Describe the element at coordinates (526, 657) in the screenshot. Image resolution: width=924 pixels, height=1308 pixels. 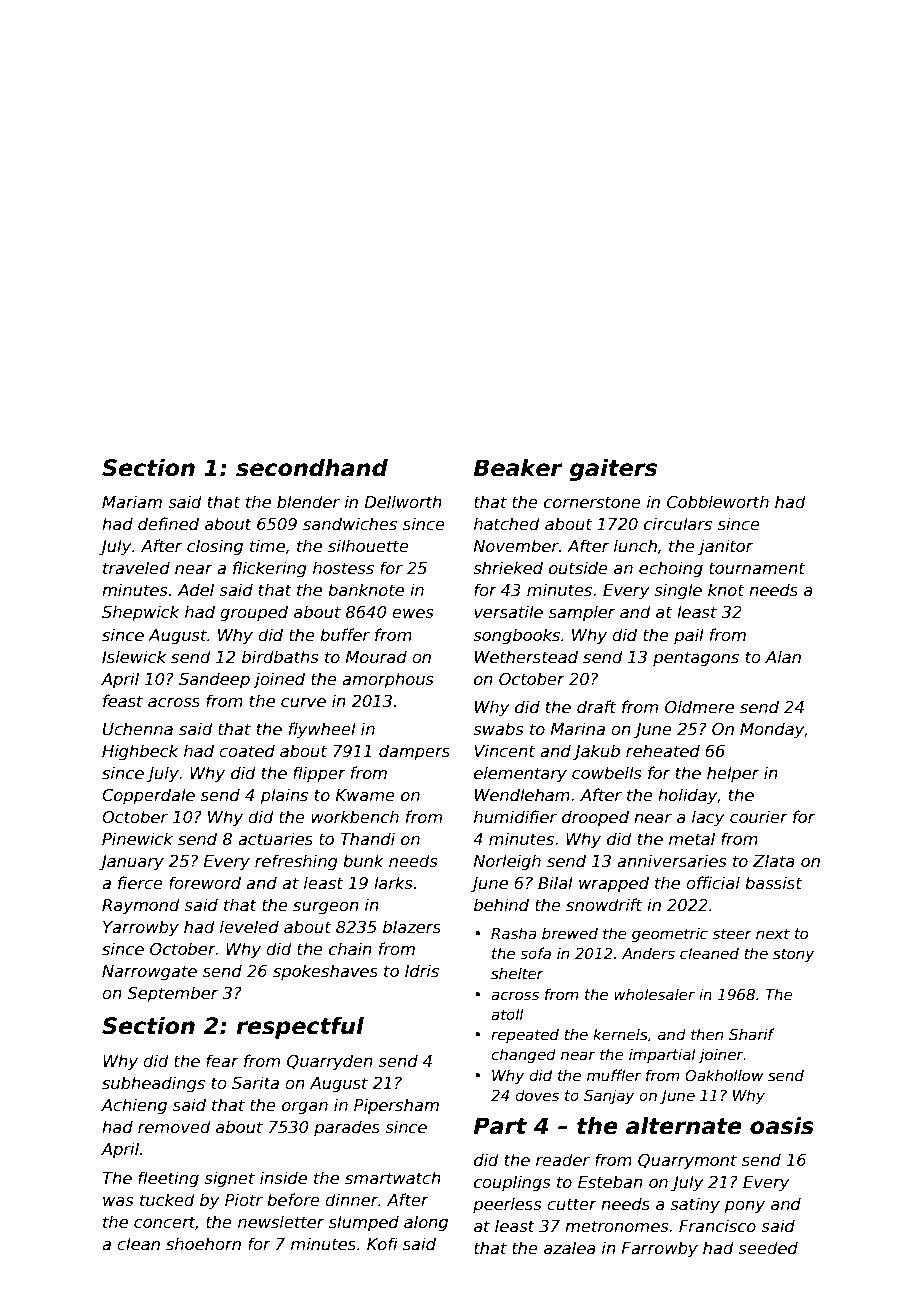
I see `Wetherstead` at that location.
